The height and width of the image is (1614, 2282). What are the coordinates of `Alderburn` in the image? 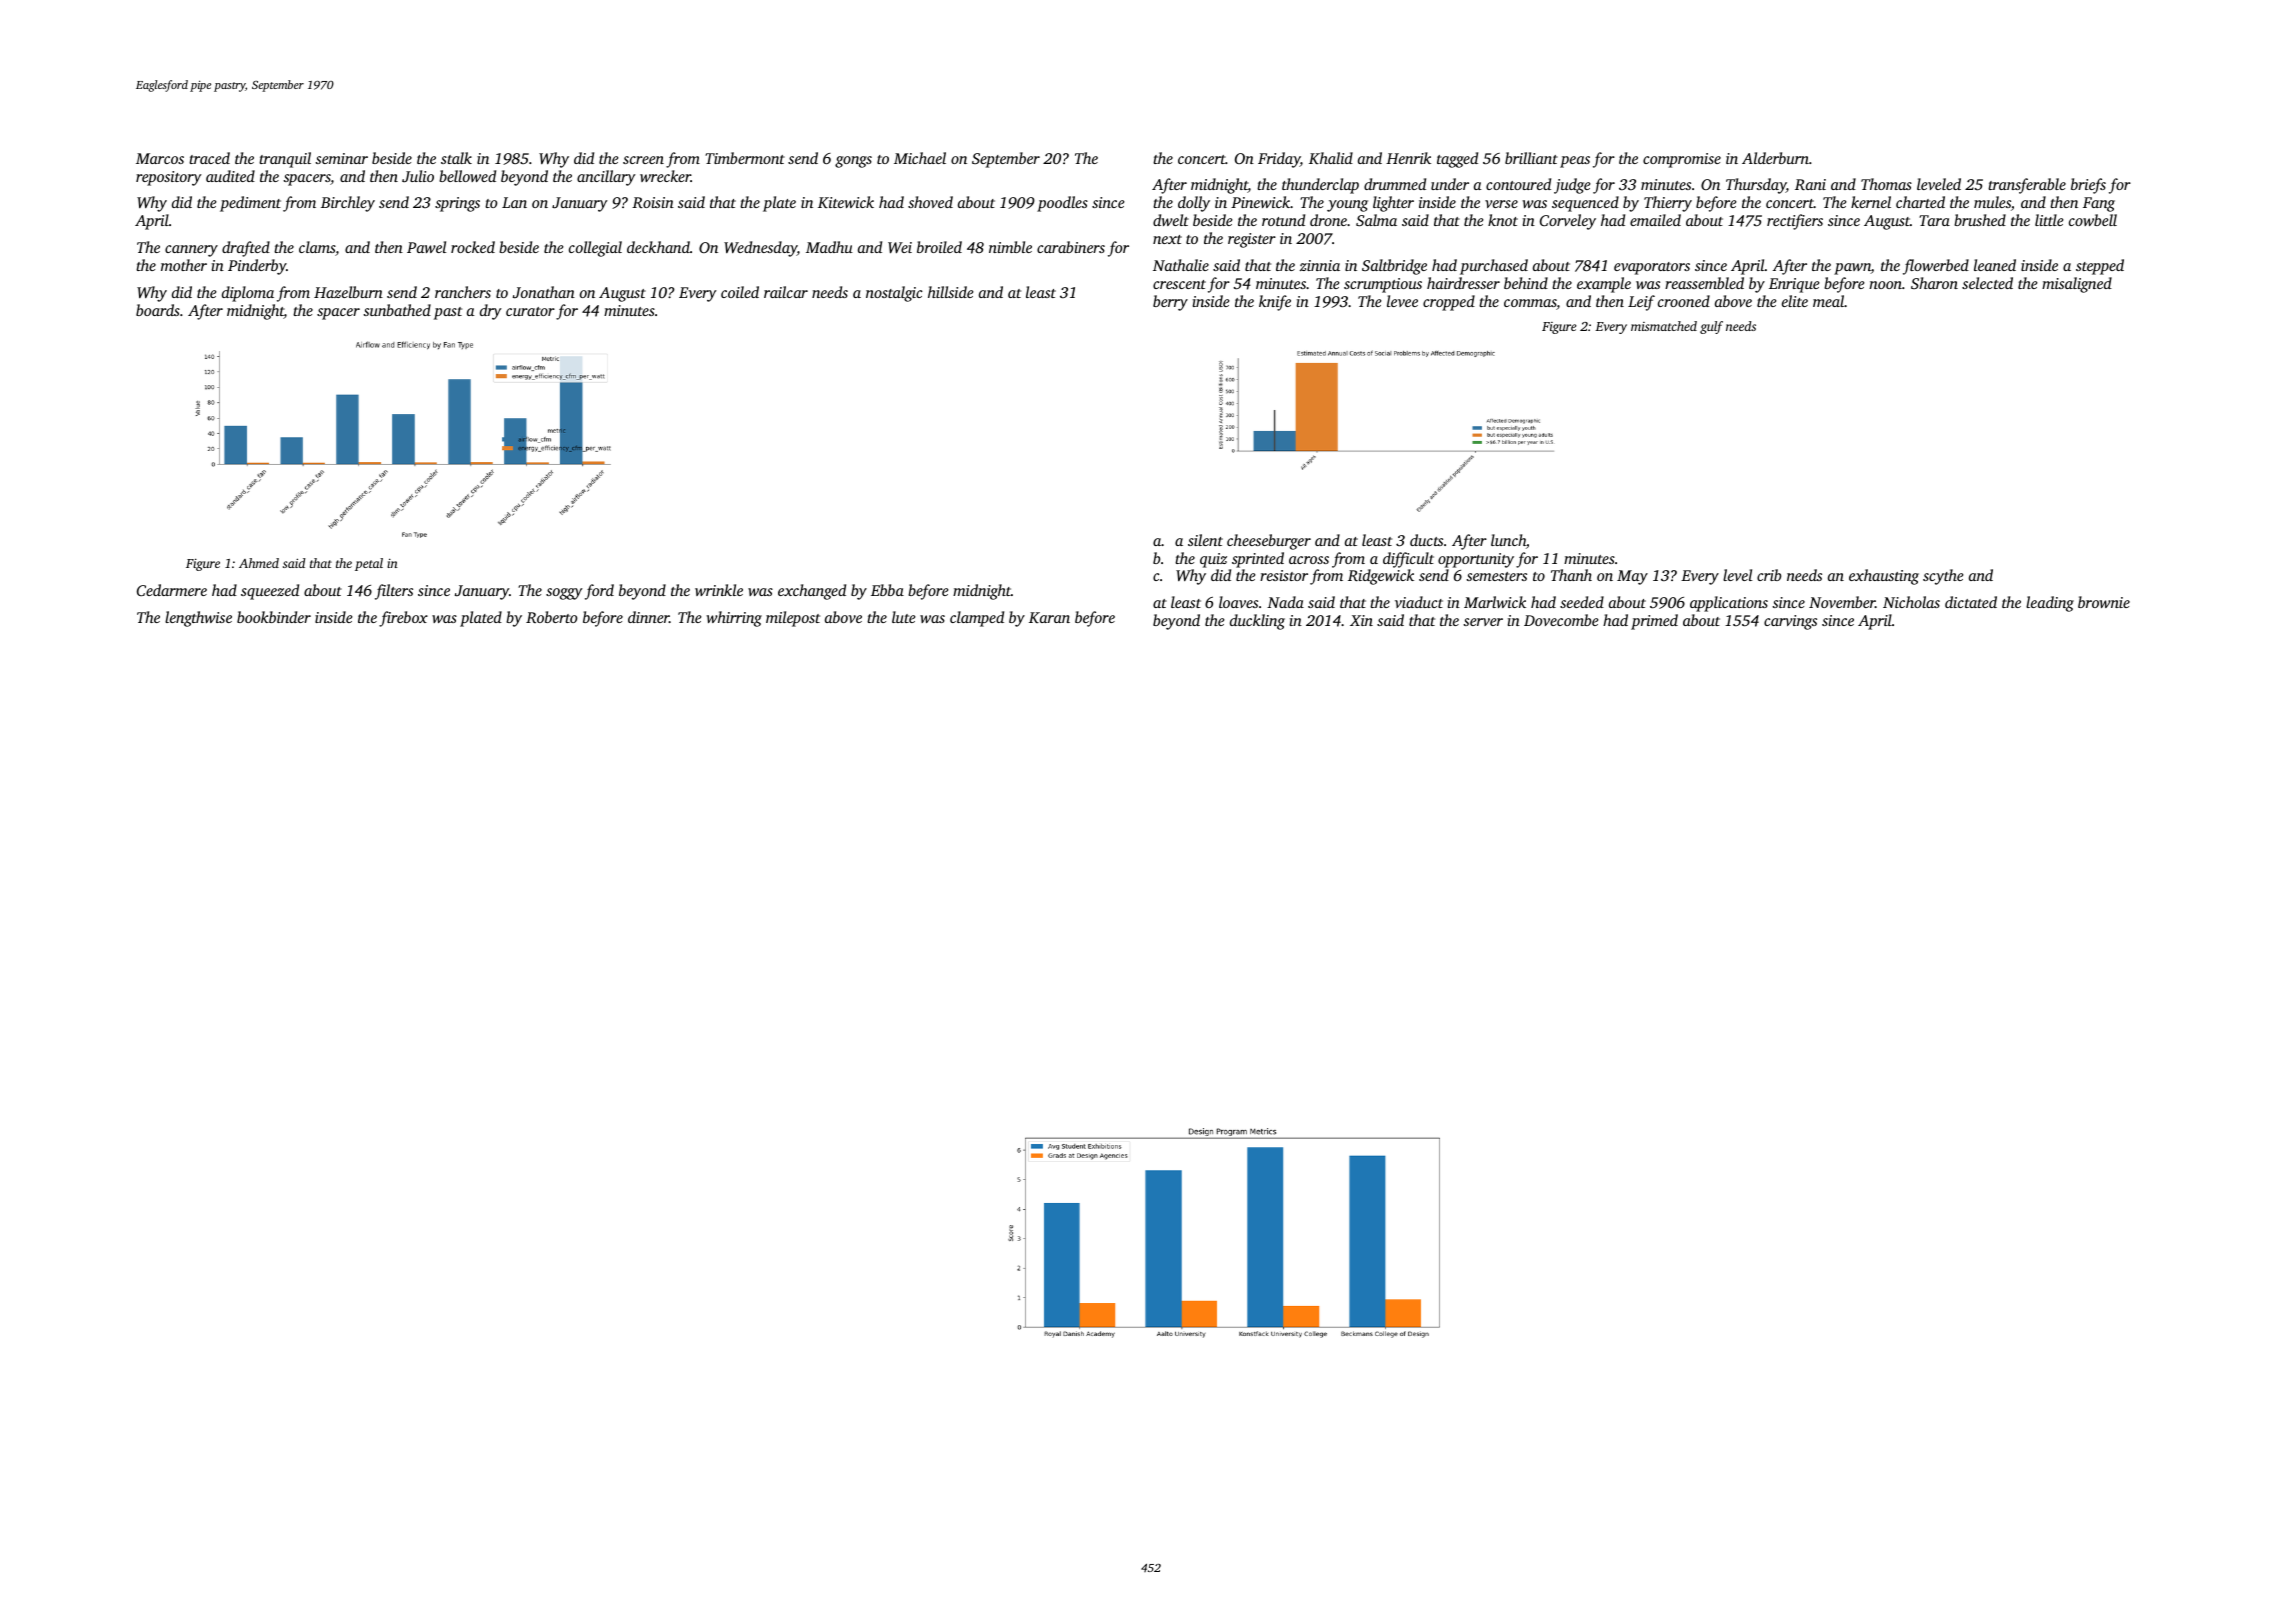 It's located at (1775, 158).
